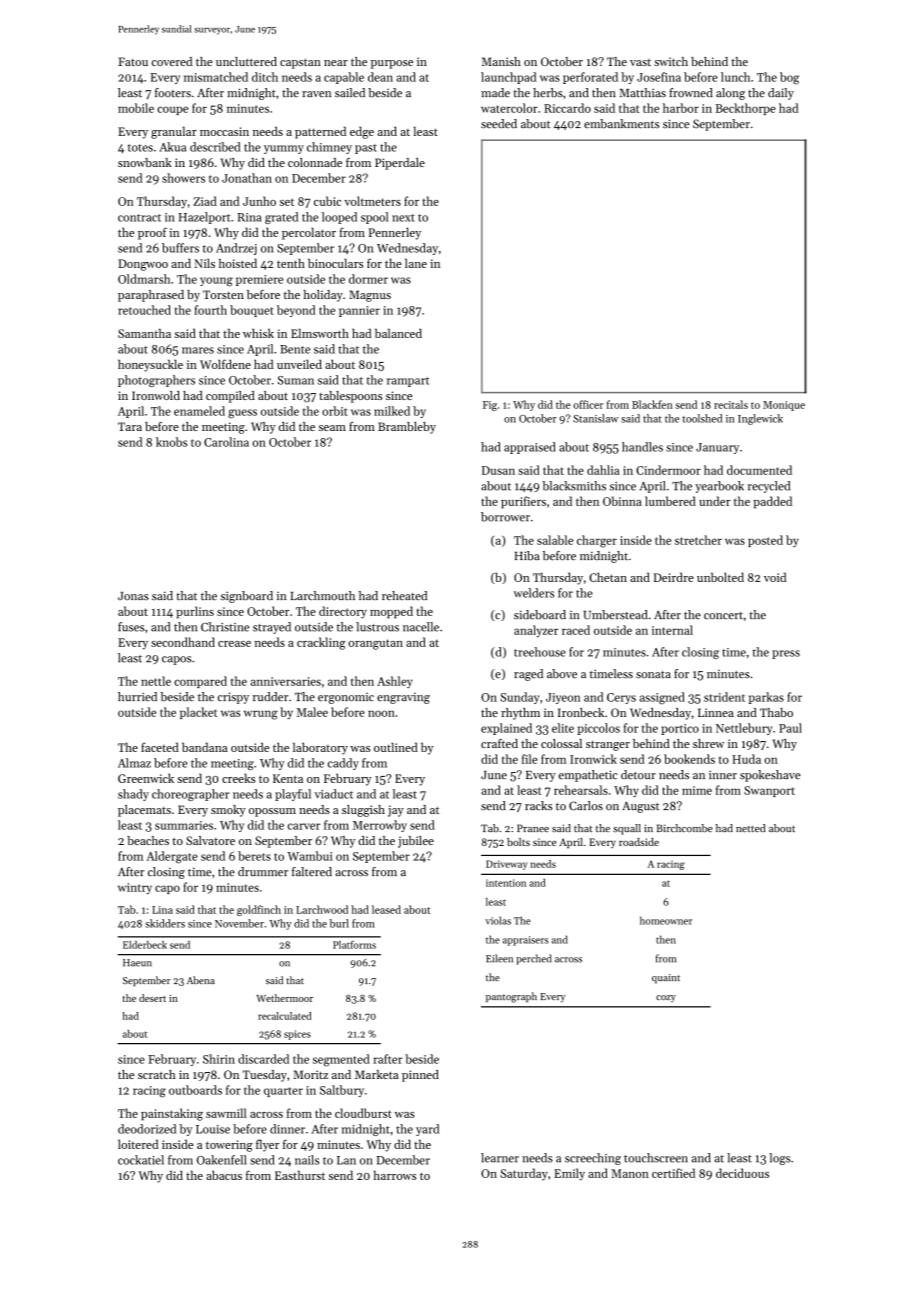 This screenshot has width=924, height=1308. I want to click on loitered, so click(138, 1144).
